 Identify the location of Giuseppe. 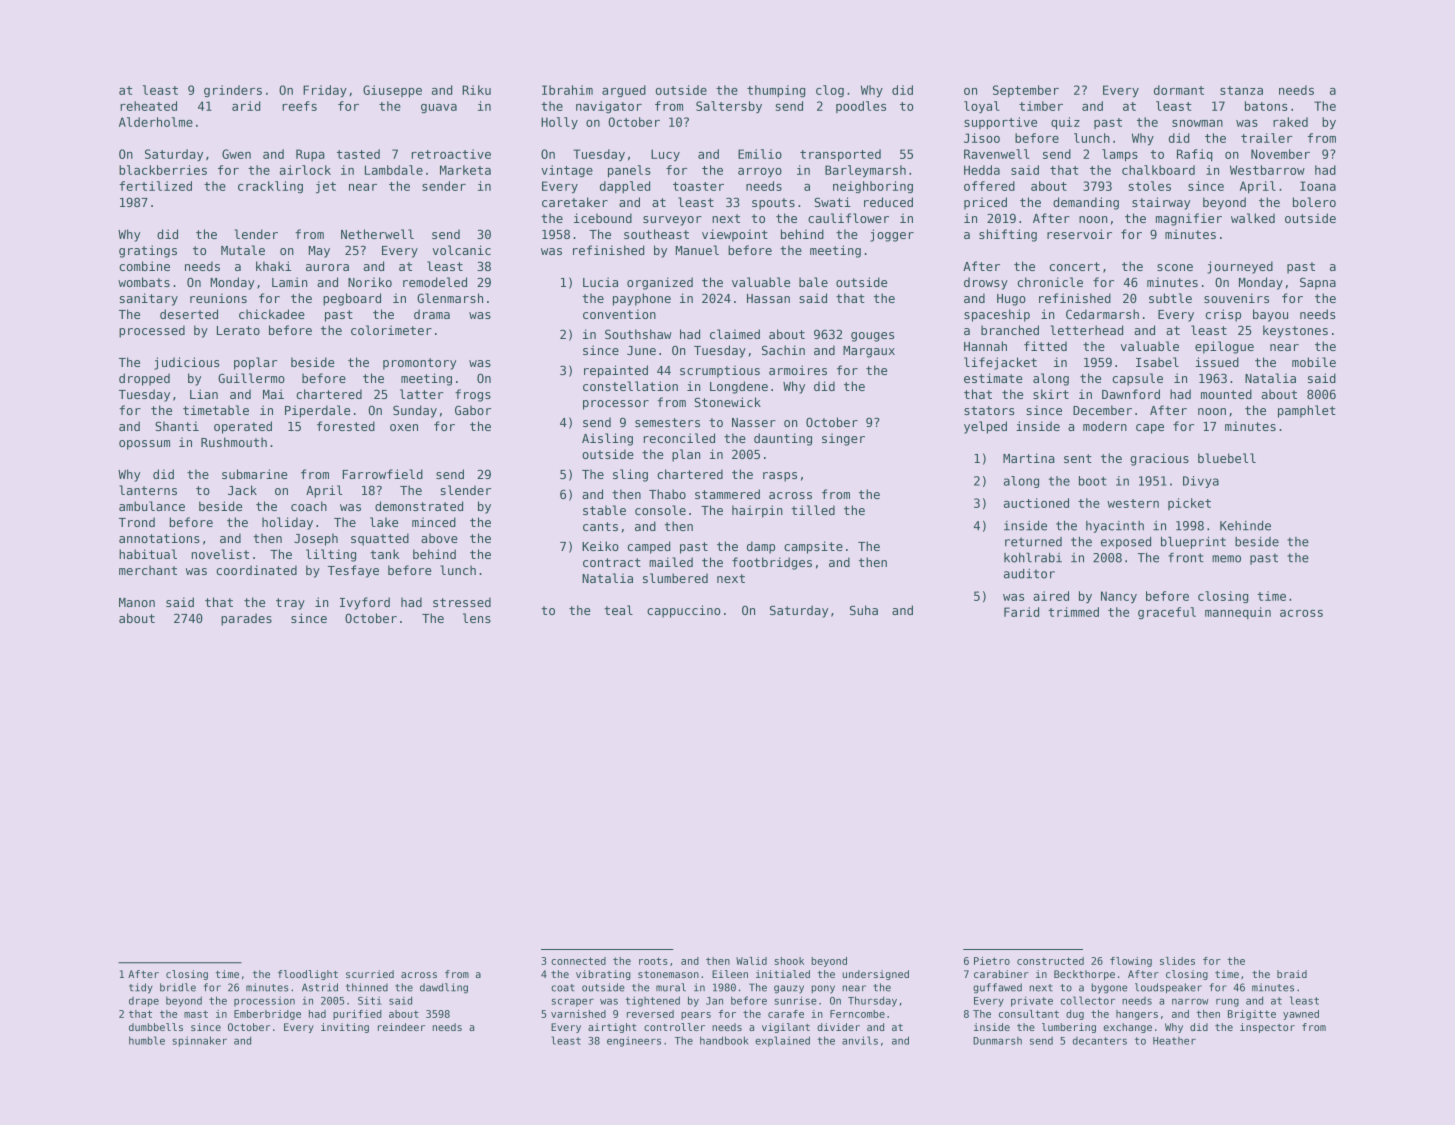
(392, 91).
